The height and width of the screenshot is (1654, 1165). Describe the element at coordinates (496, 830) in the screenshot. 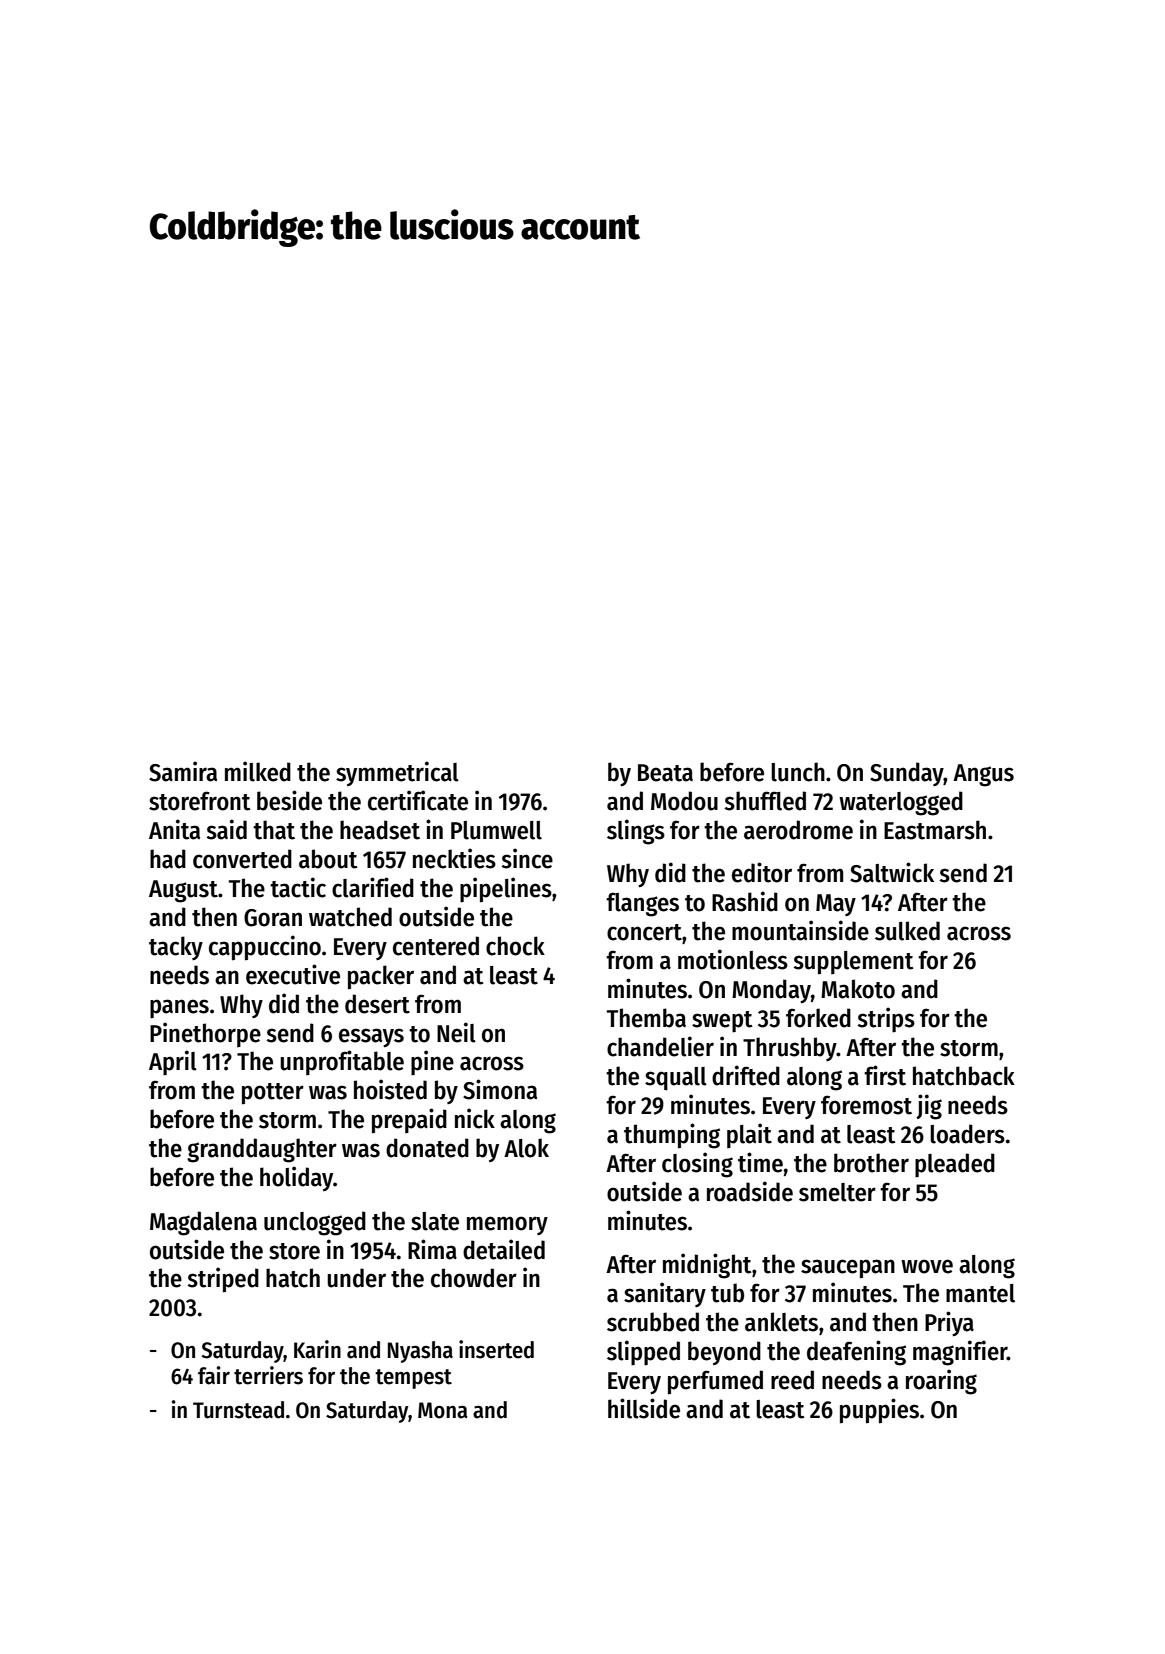

I see `Plumwell` at that location.
